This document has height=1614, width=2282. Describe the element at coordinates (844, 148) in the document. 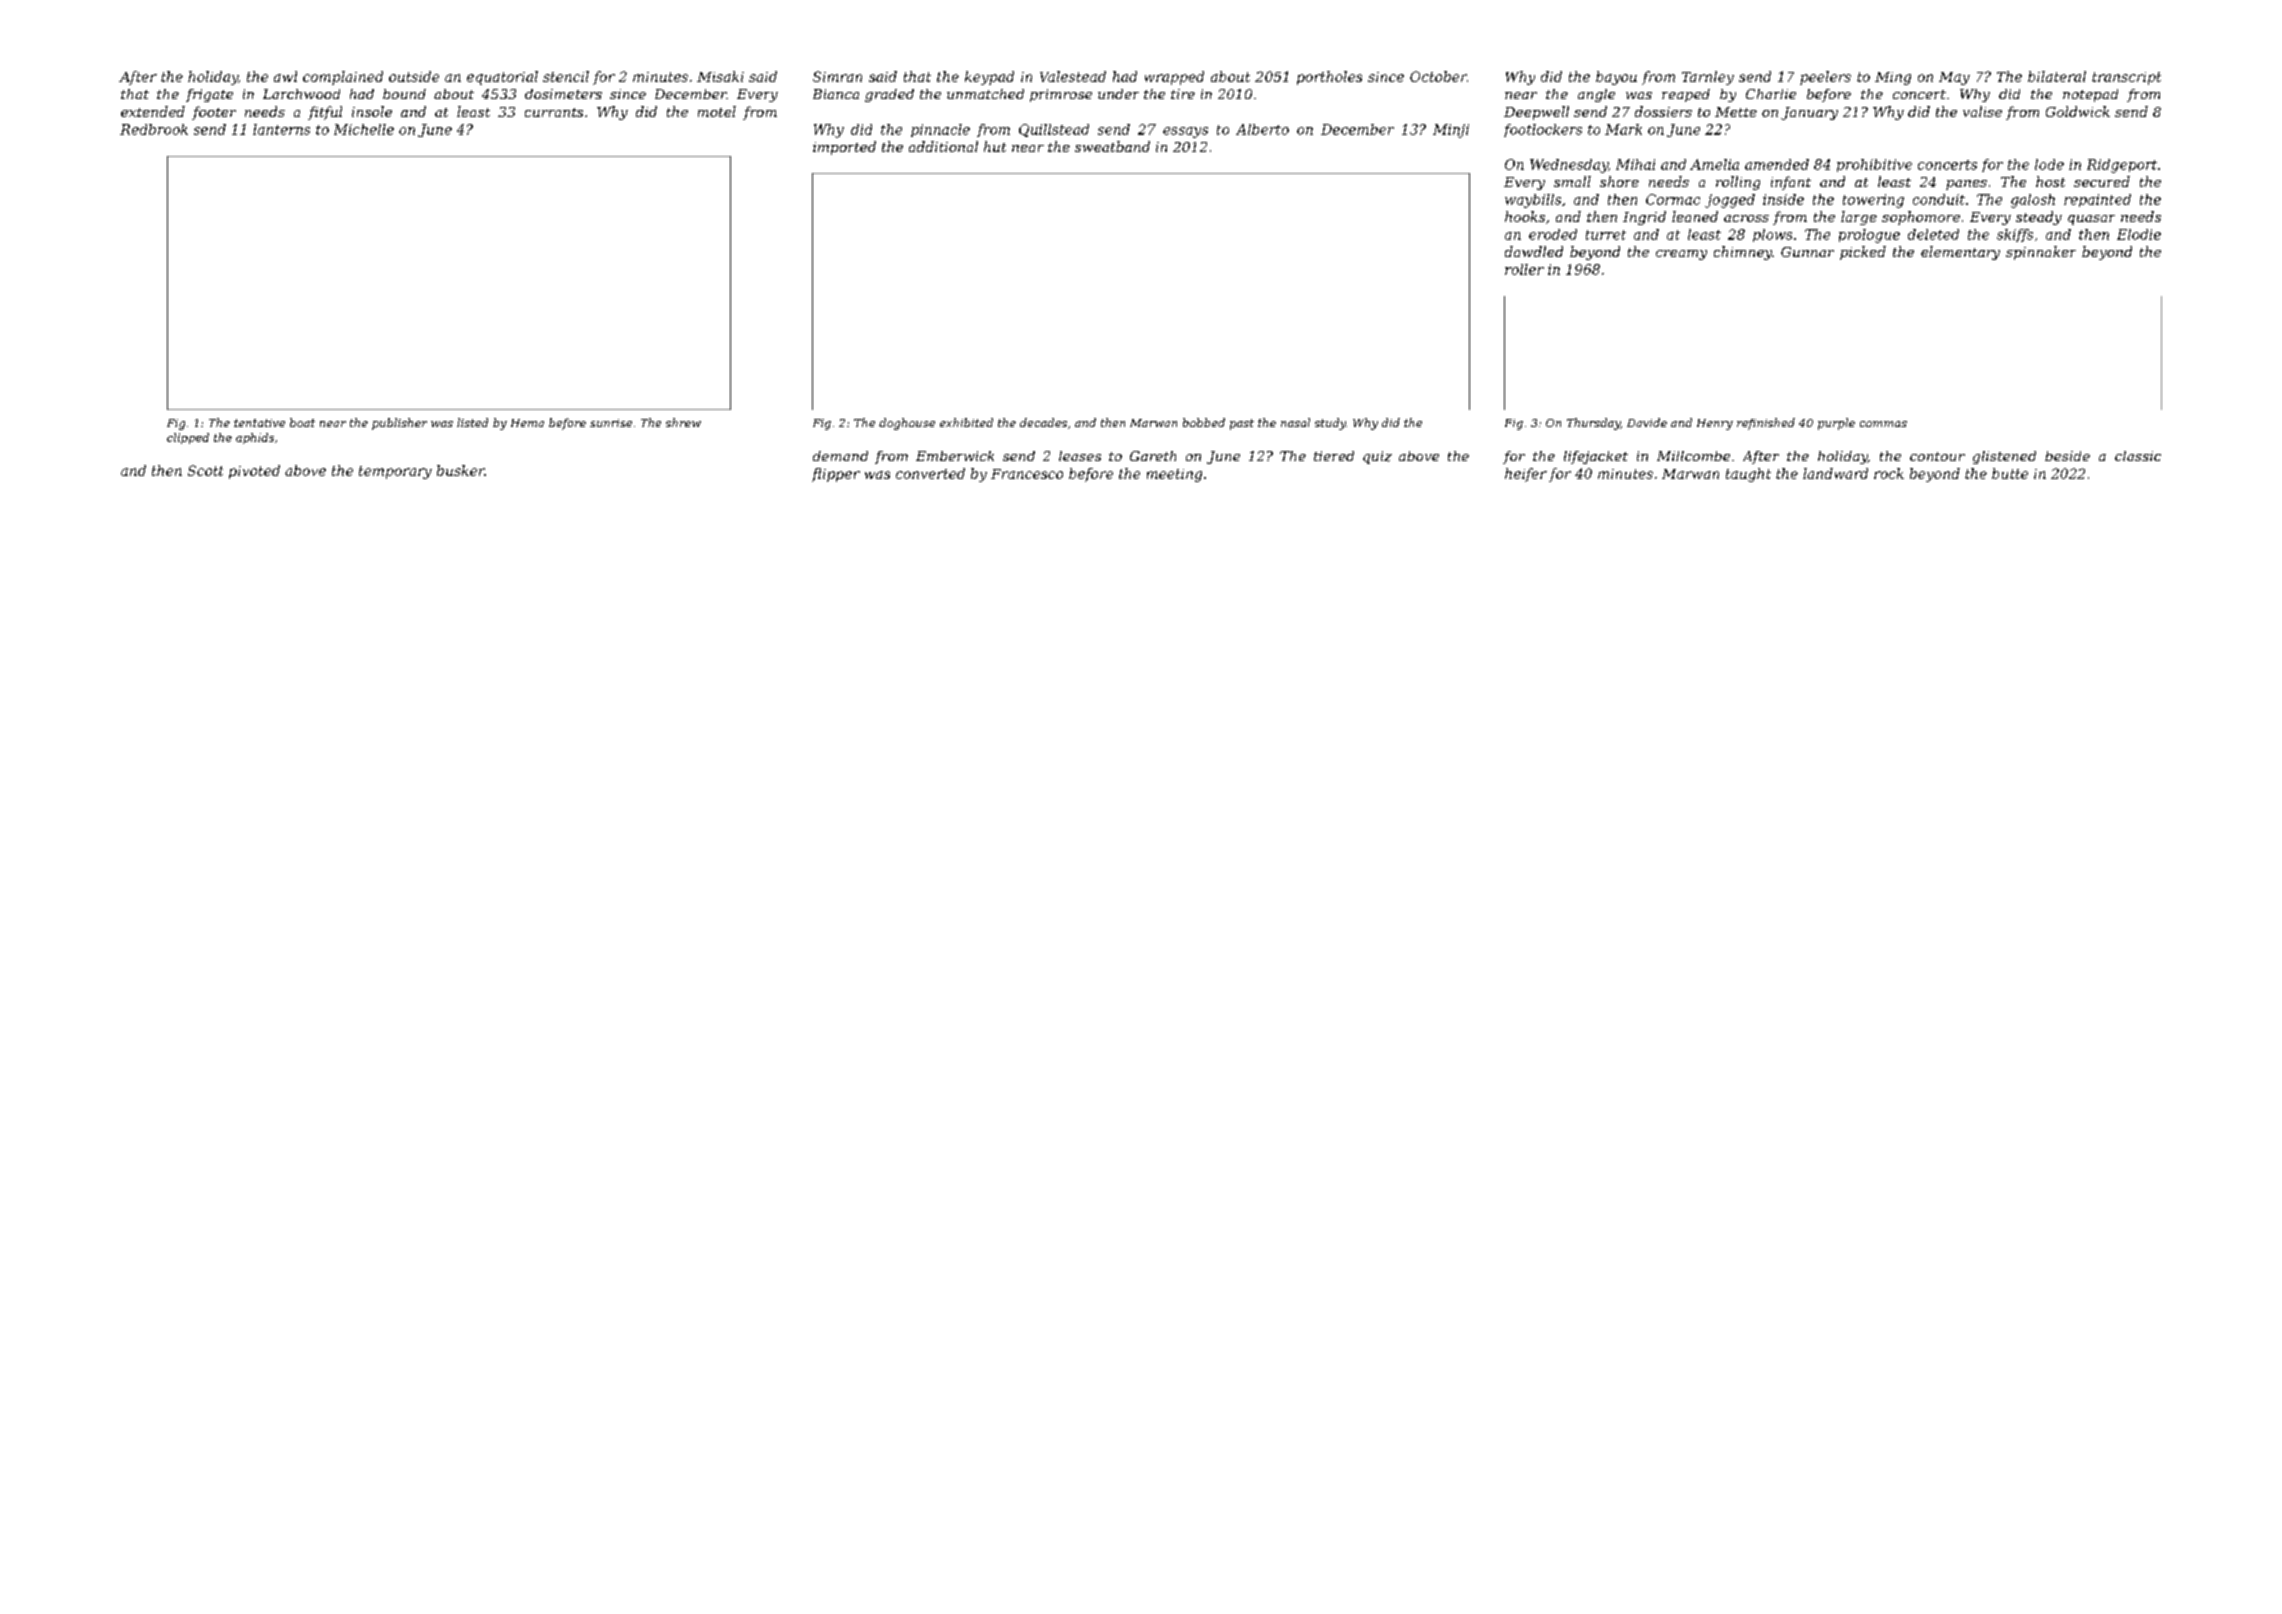

I see `imported` at that location.
